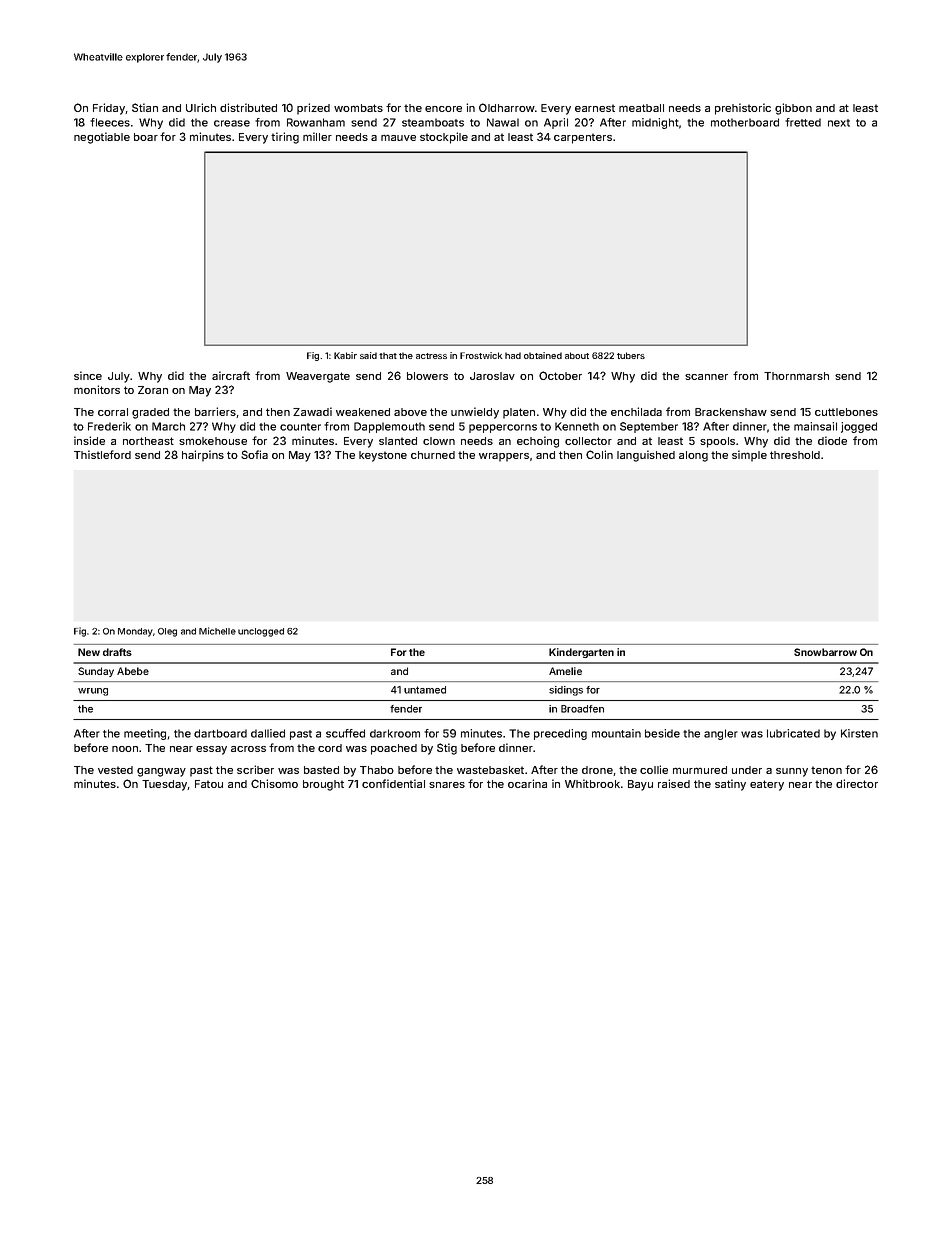  I want to click on next, so click(839, 123).
